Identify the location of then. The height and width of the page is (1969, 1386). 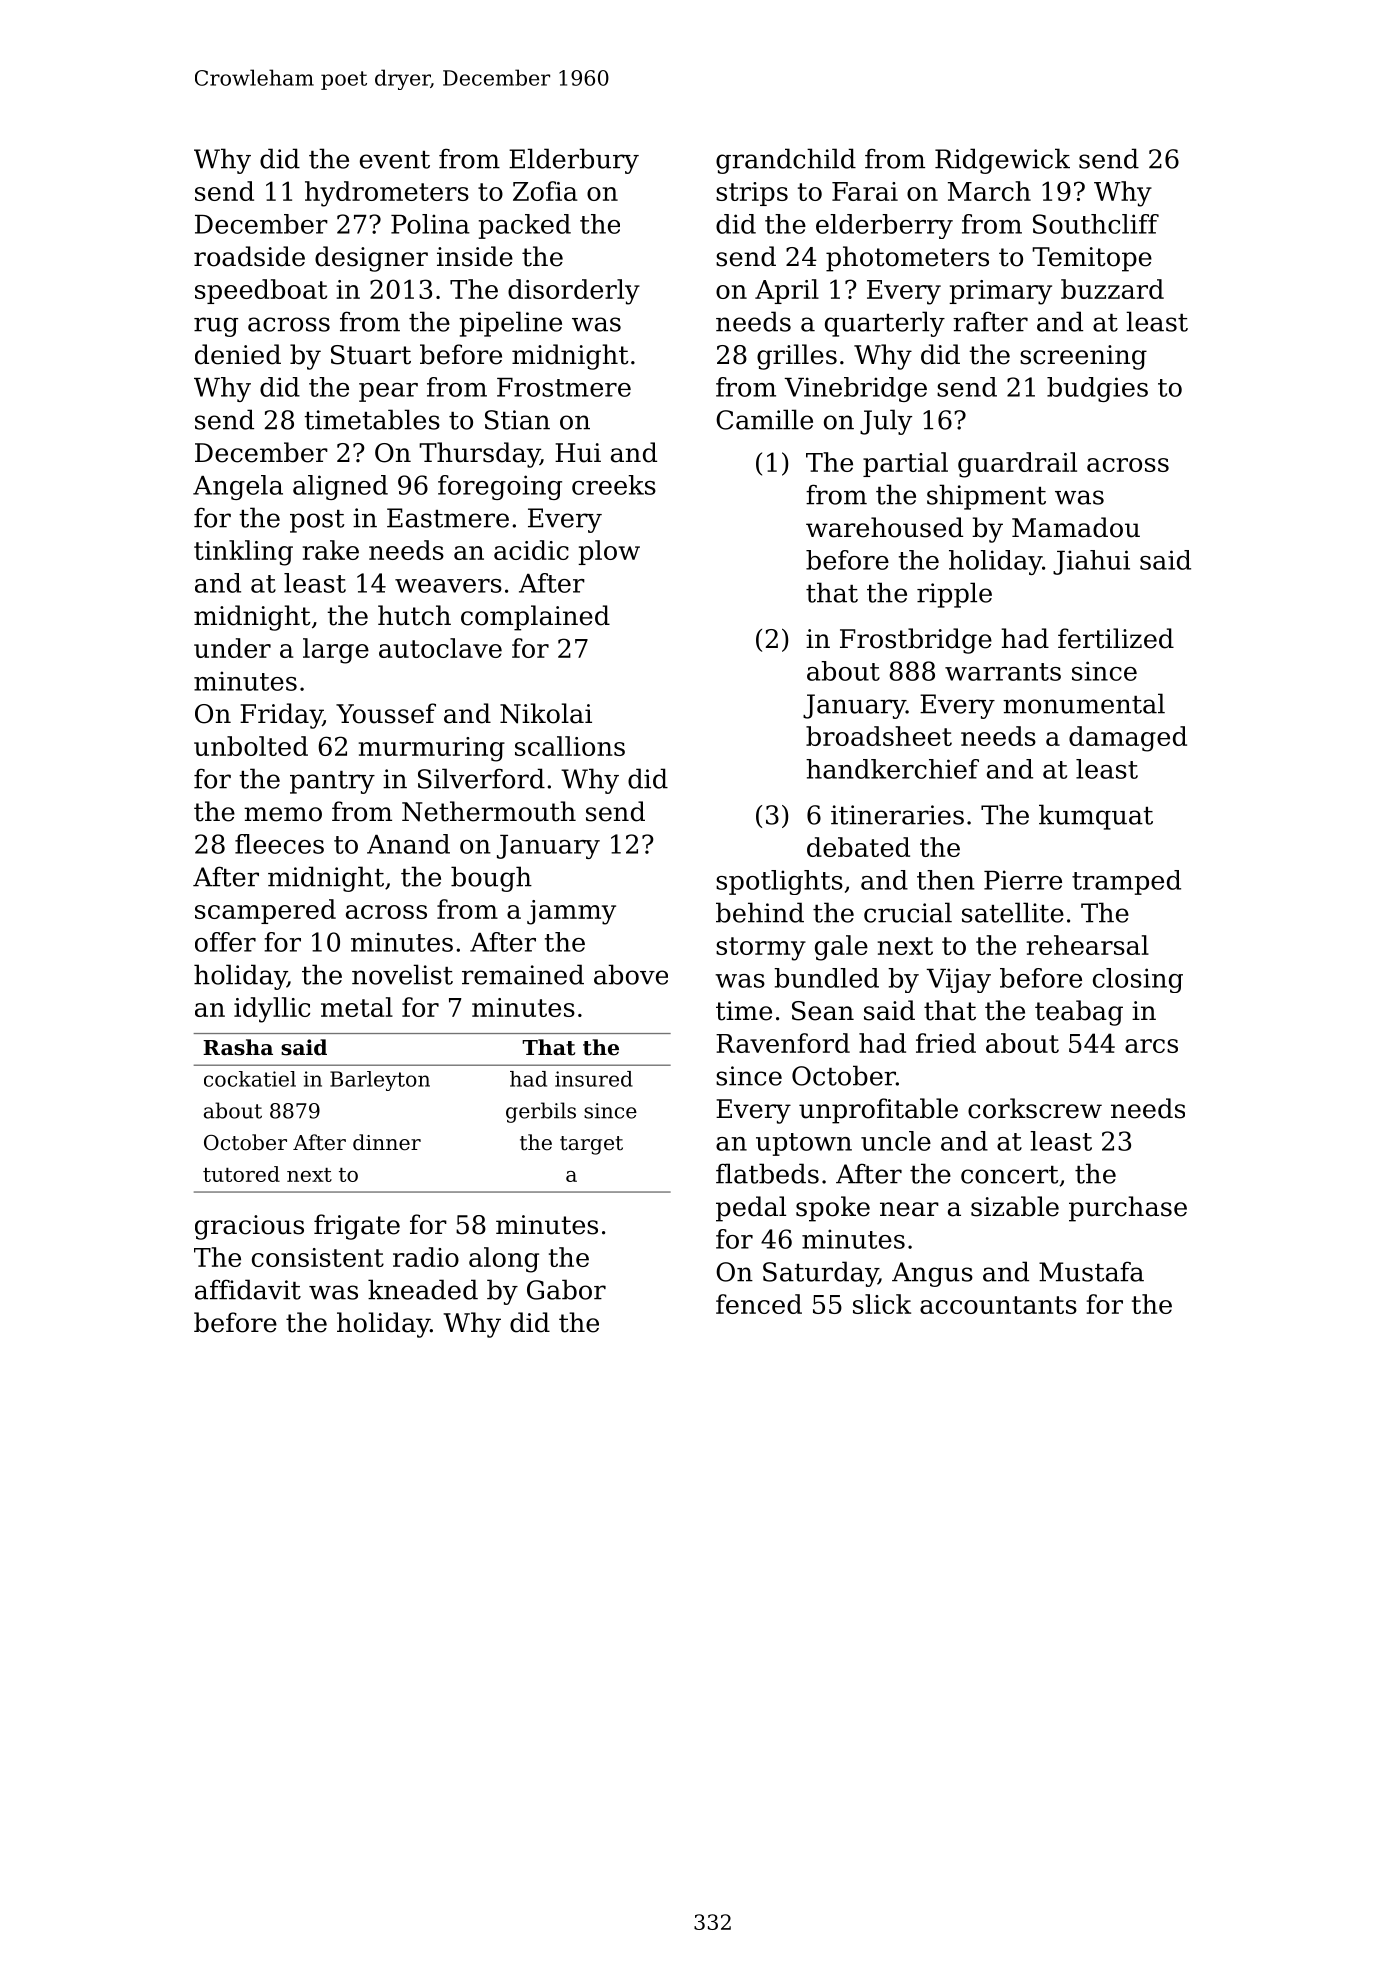
(946, 880).
